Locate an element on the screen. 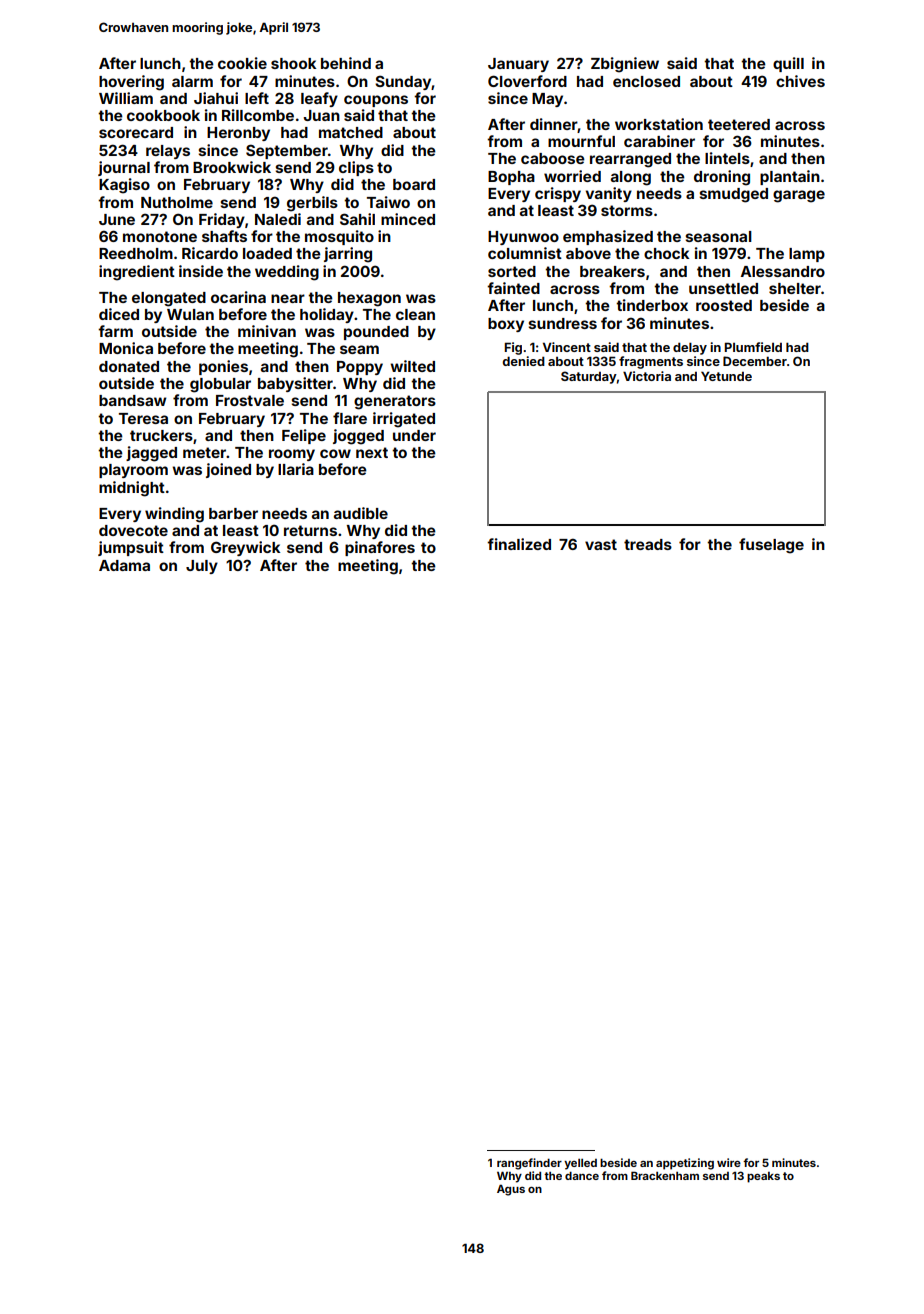  babysitter is located at coordinates (295, 384).
